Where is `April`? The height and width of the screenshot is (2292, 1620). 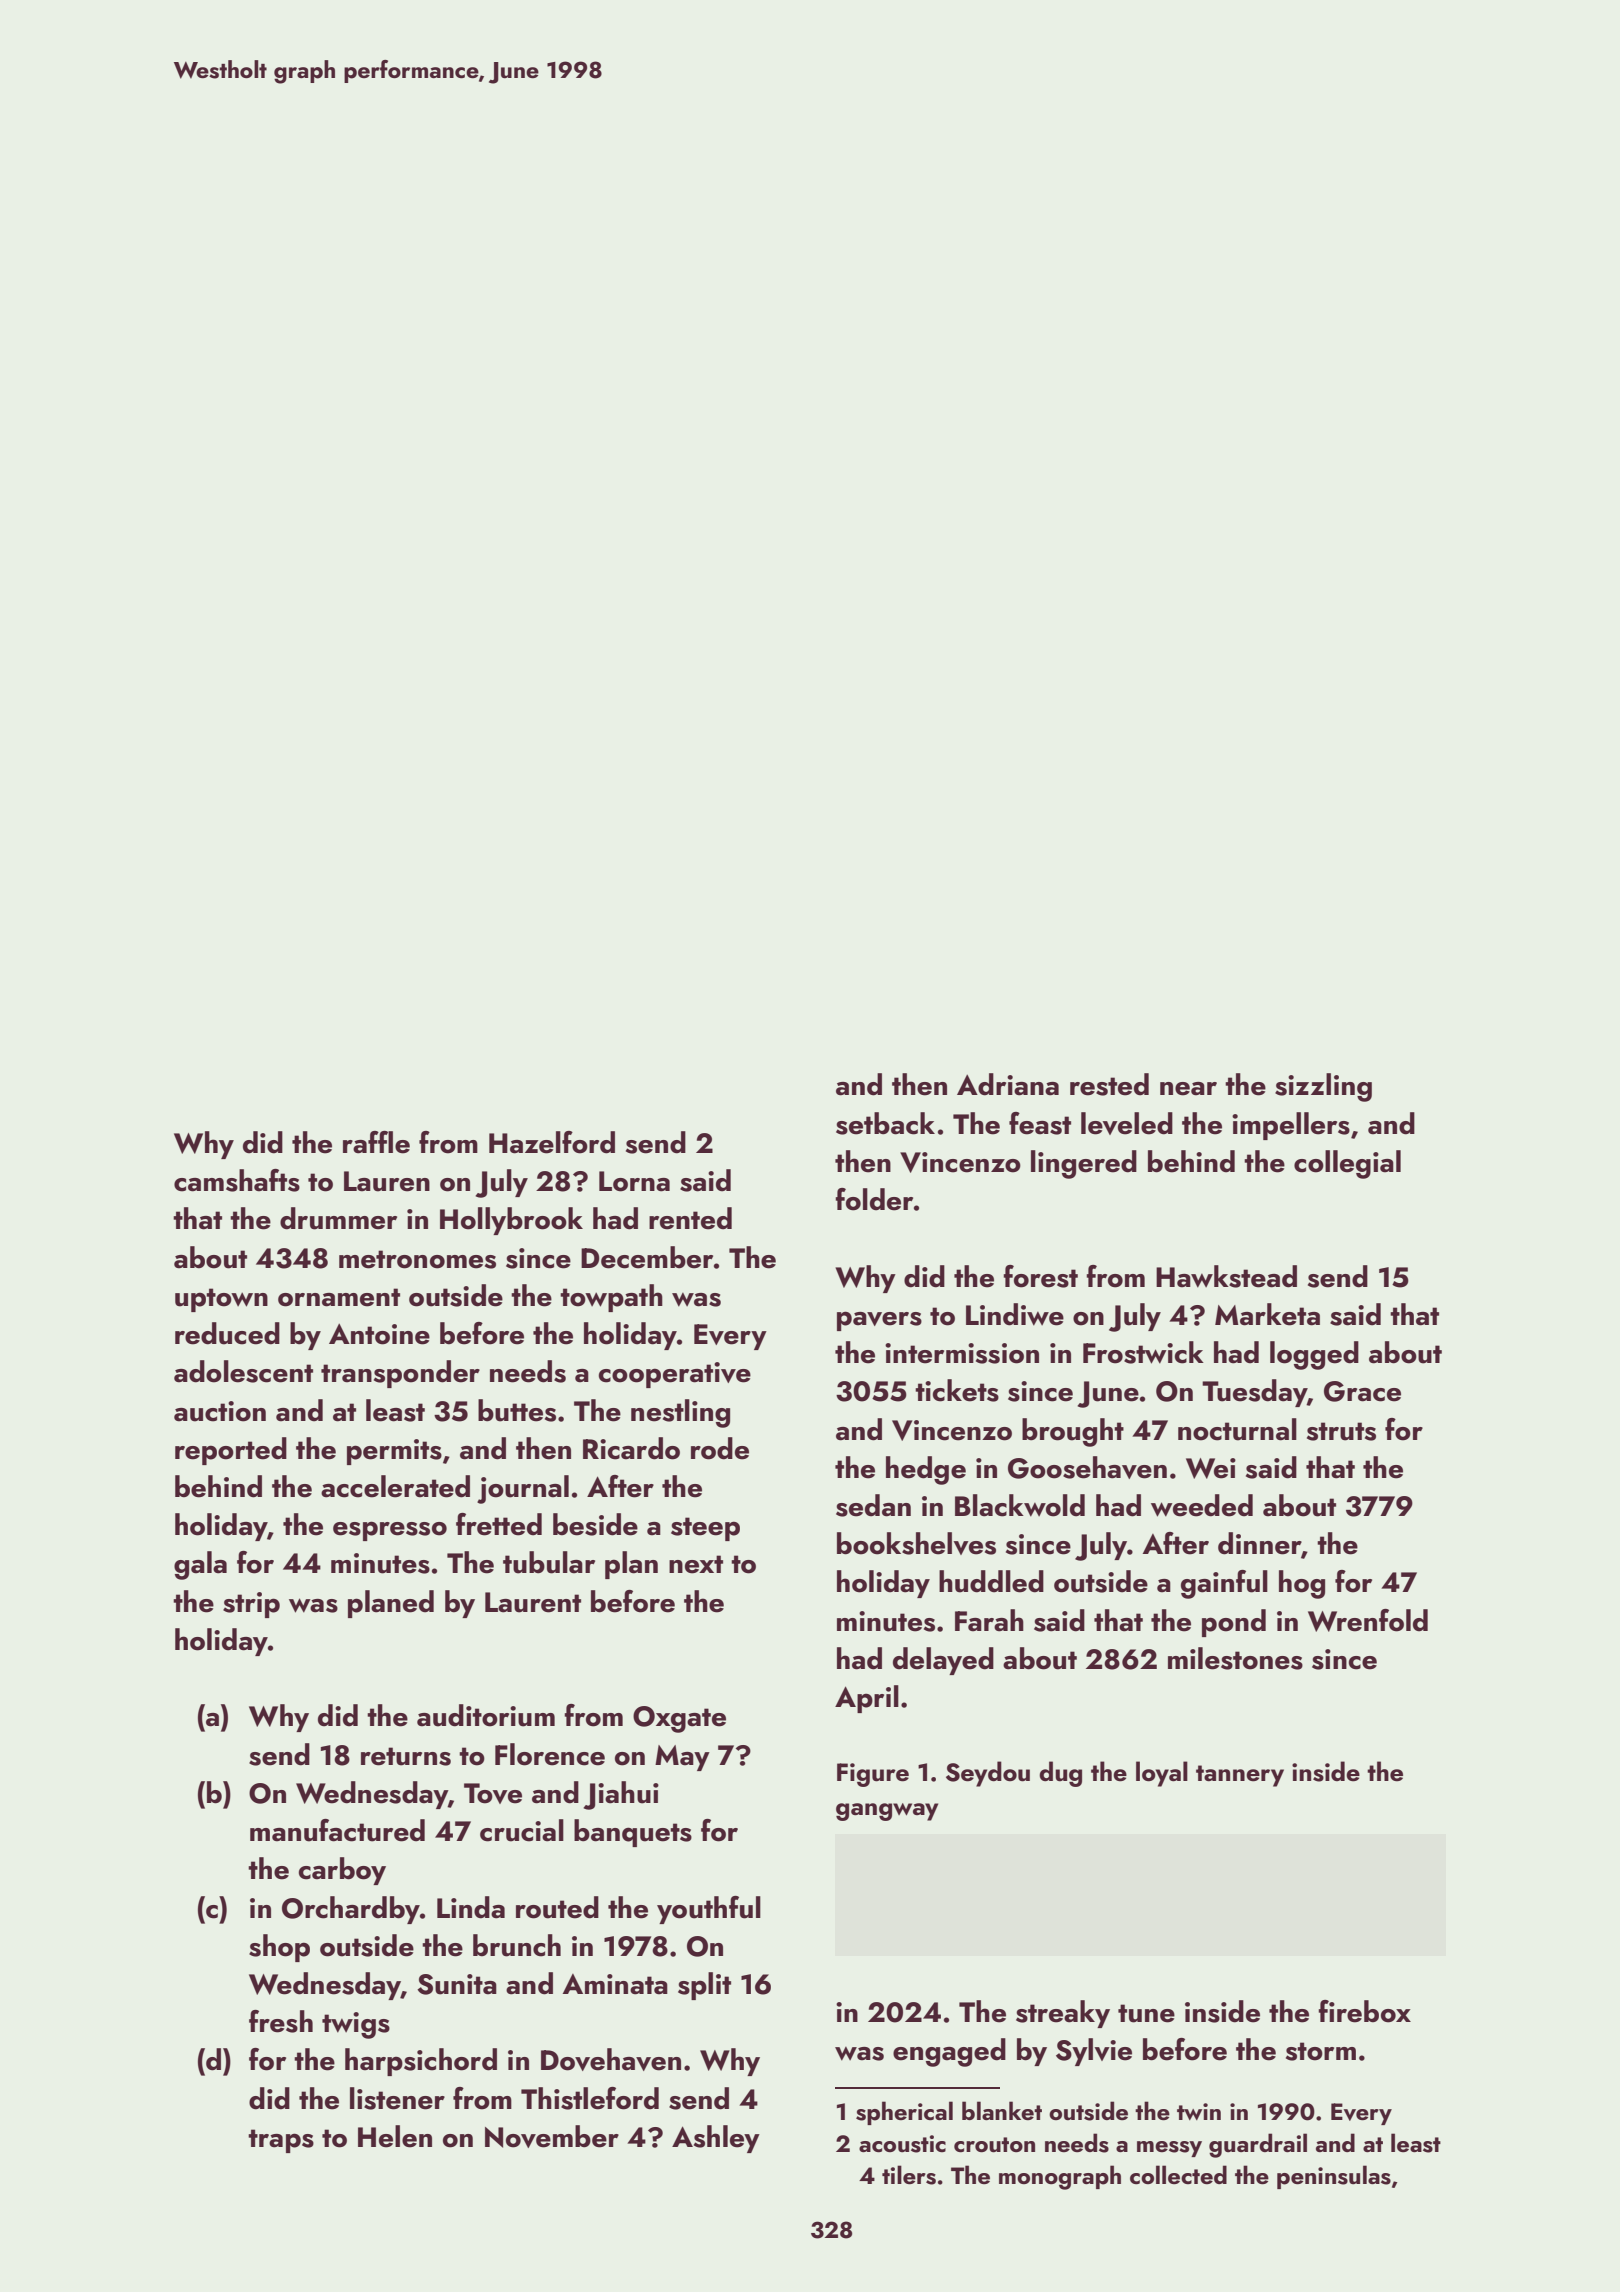
April is located at coordinates (867, 1699).
